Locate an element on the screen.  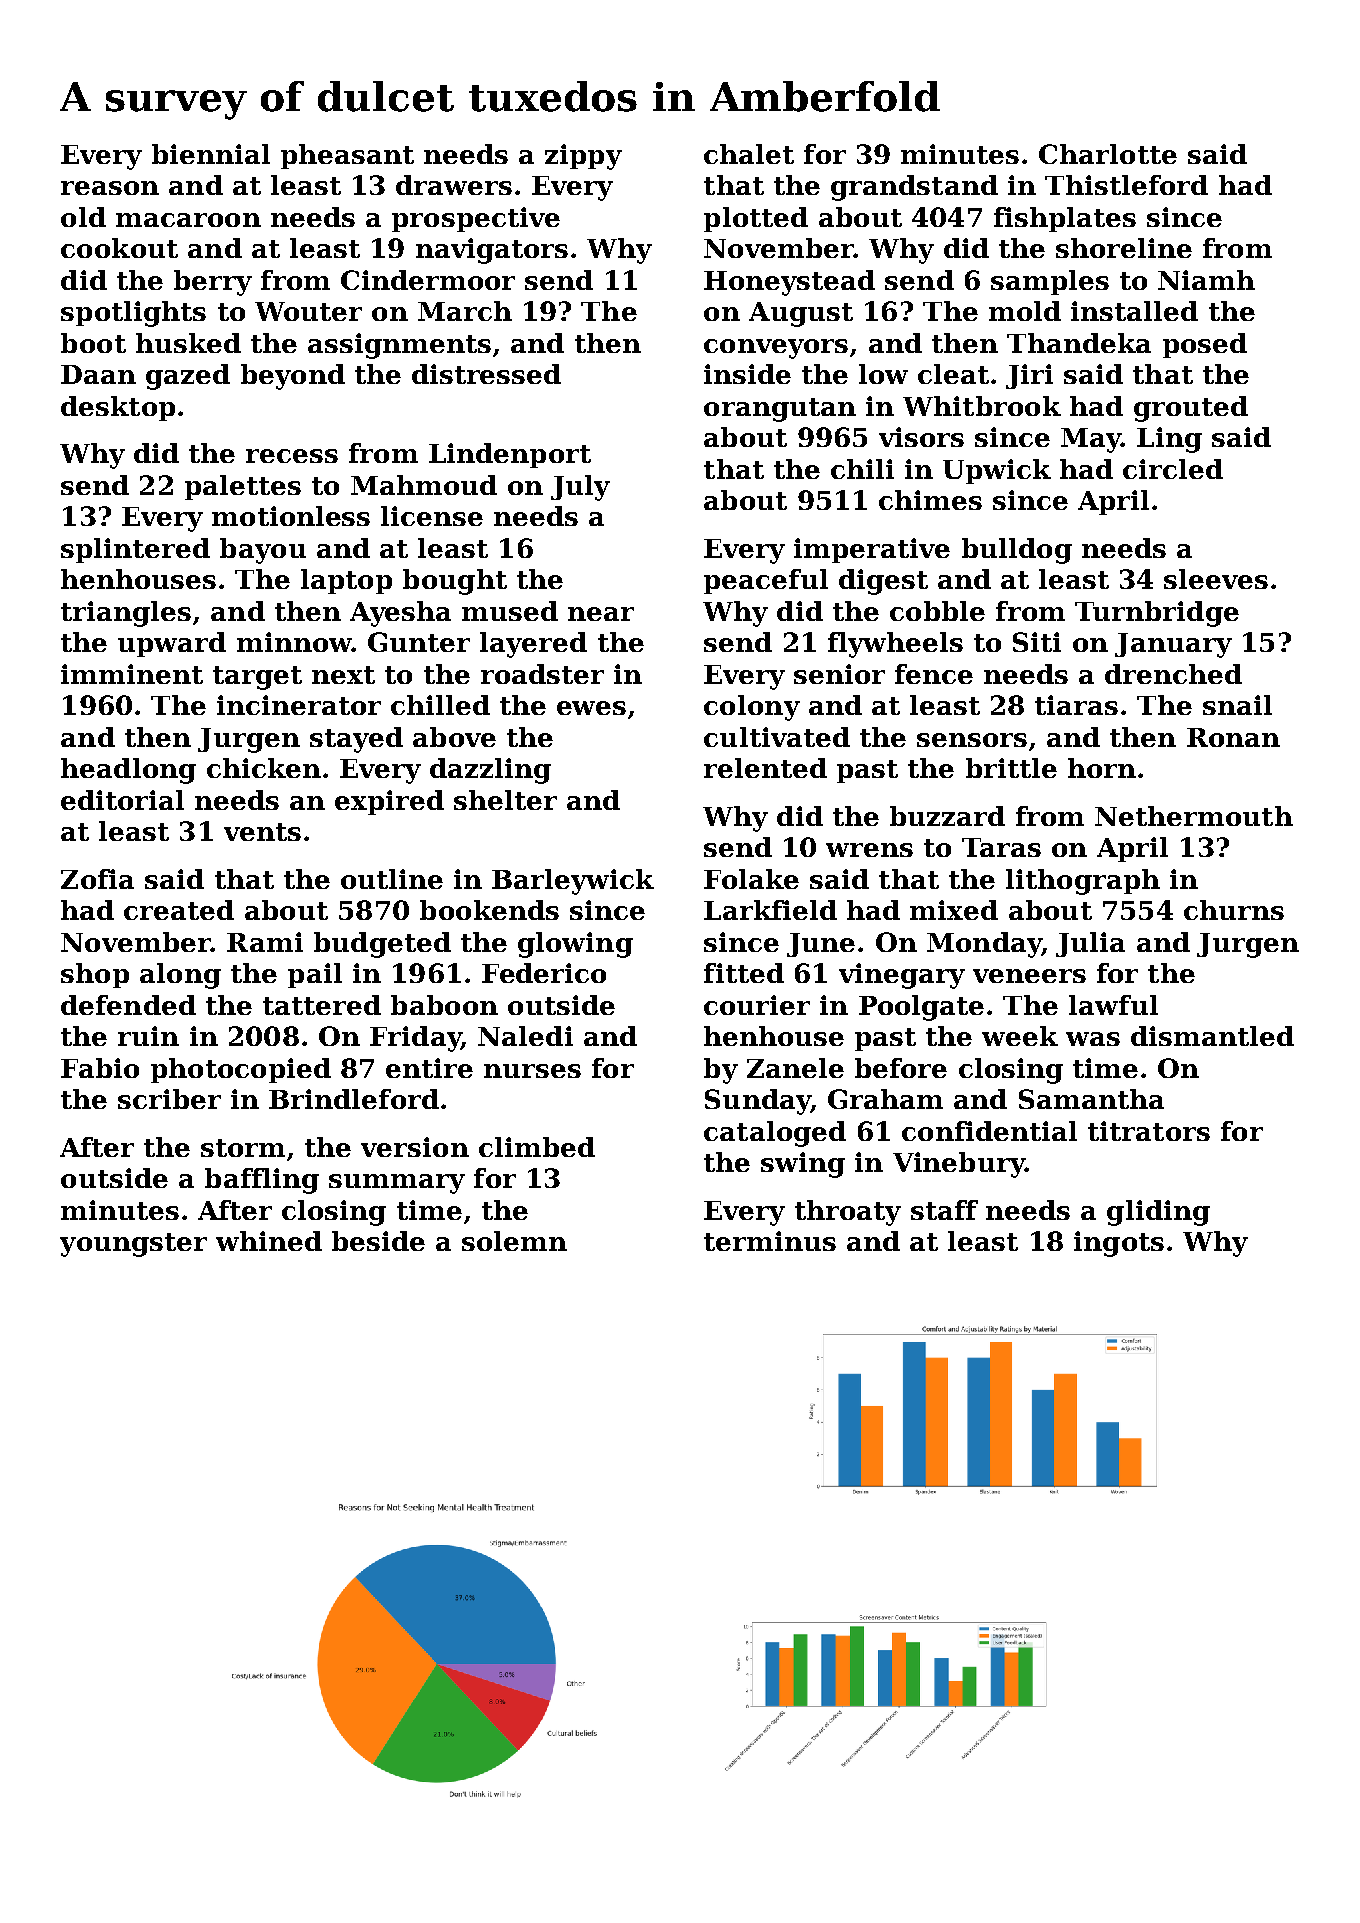
Brindleford is located at coordinates (354, 1099).
